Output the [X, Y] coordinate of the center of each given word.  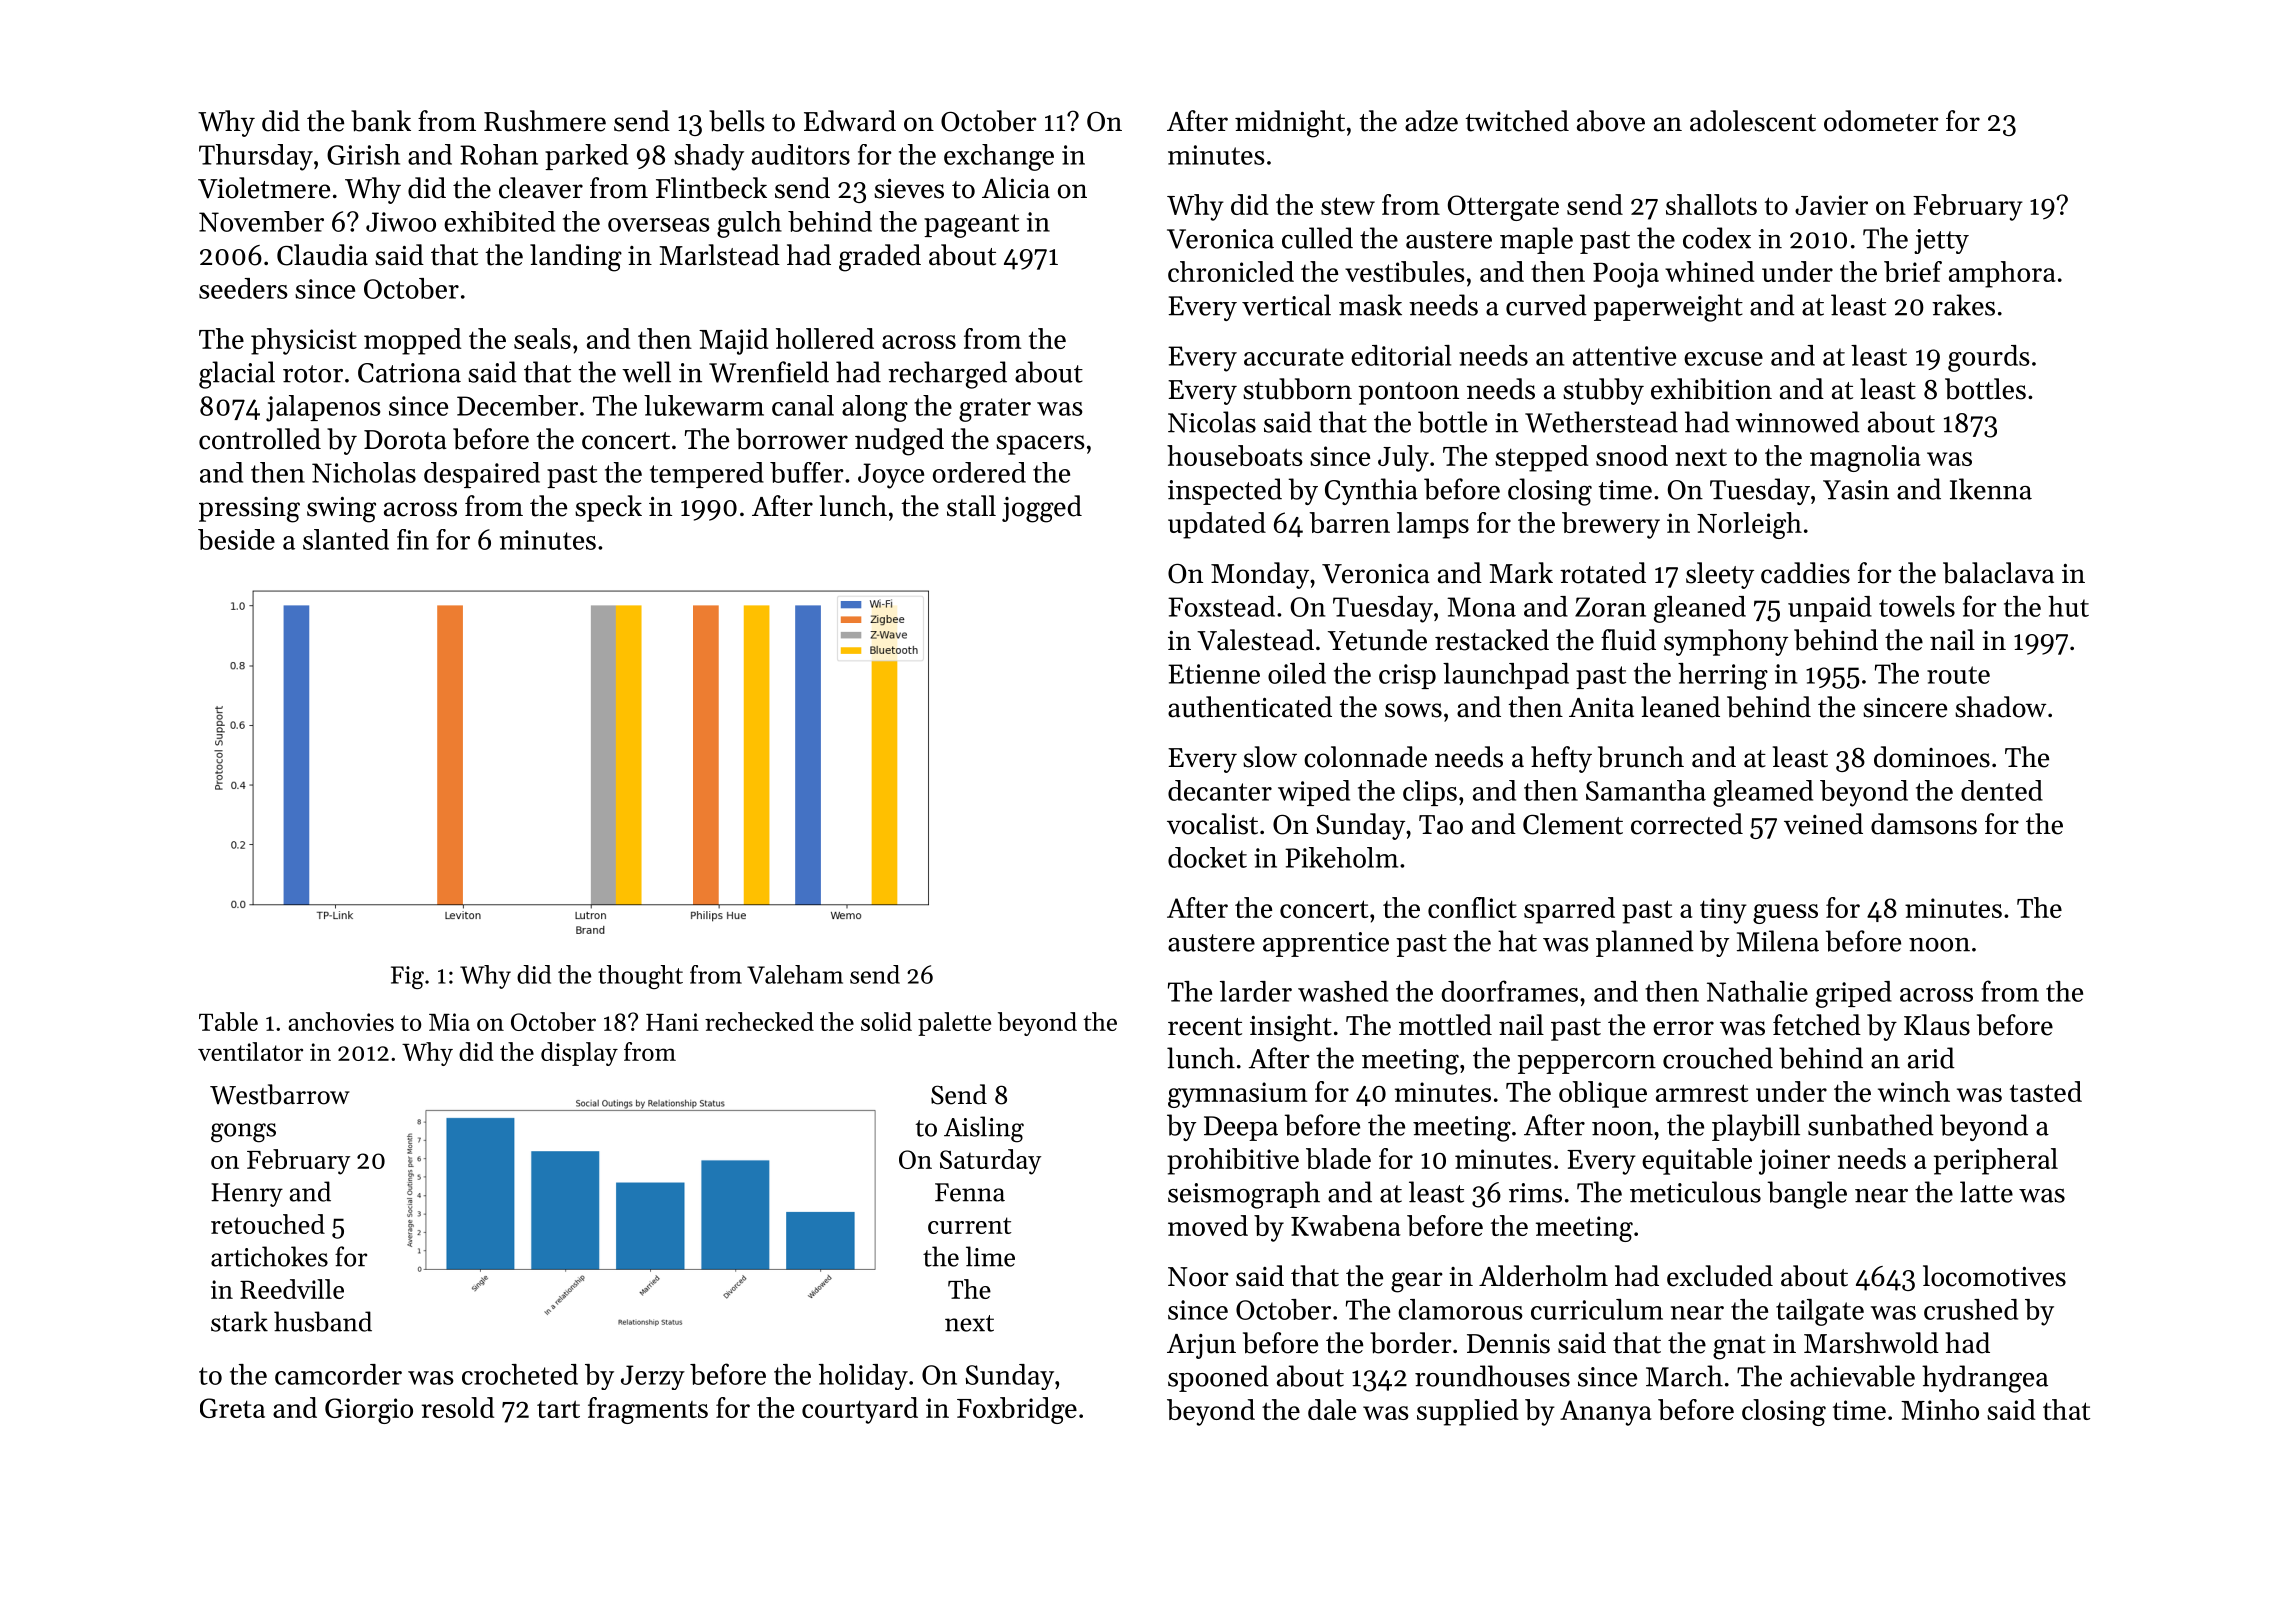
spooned [1218, 1378]
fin [413, 539]
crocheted [520, 1374]
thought [640, 977]
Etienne [1214, 674]
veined [1823, 824]
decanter [1220, 790]
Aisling [984, 1129]
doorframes [1510, 991]
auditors [801, 154]
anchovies [341, 1021]
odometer [1881, 121]
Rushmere [545, 121]
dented [2002, 790]
